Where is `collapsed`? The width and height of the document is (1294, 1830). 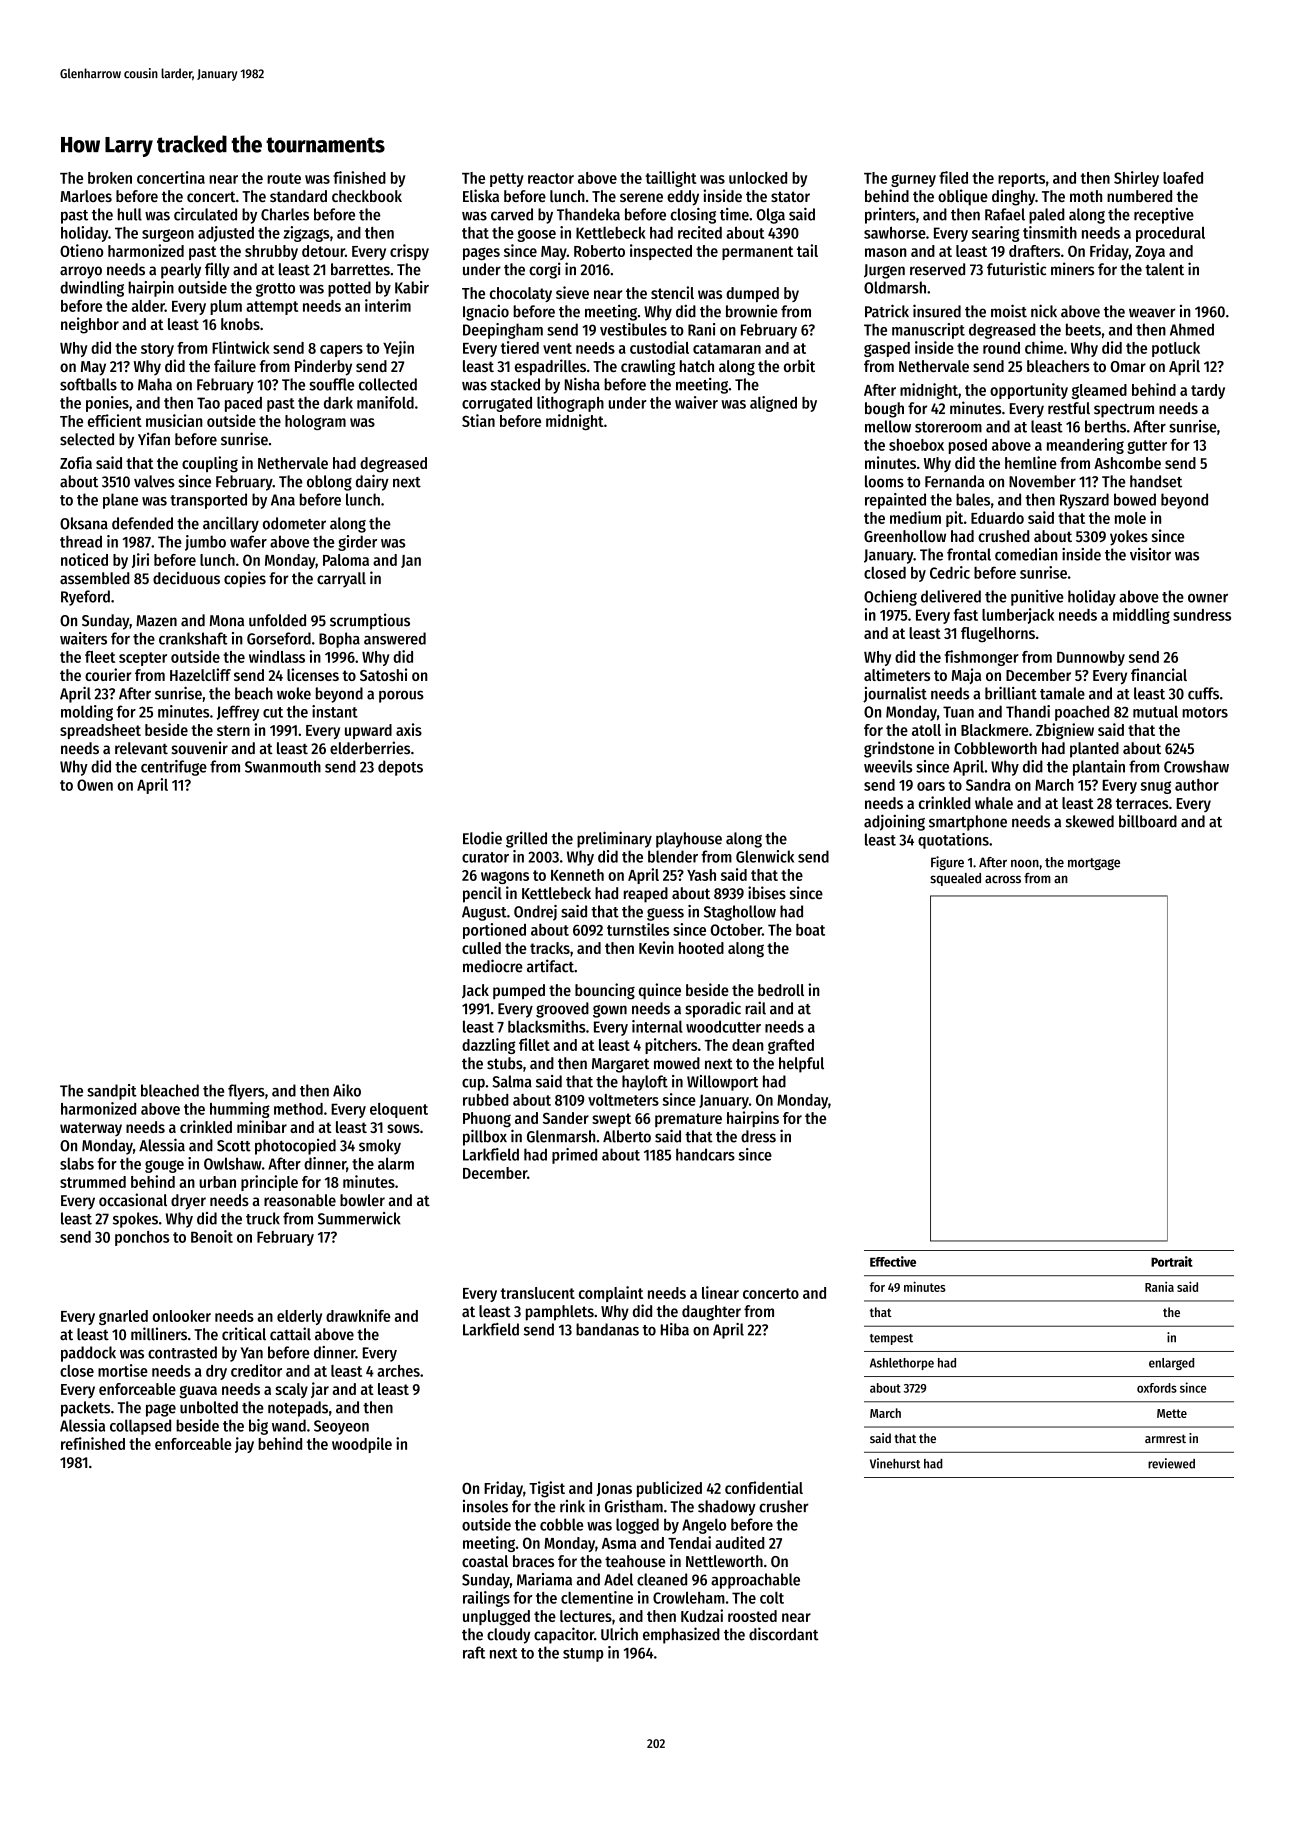 collapsed is located at coordinates (140, 1427).
